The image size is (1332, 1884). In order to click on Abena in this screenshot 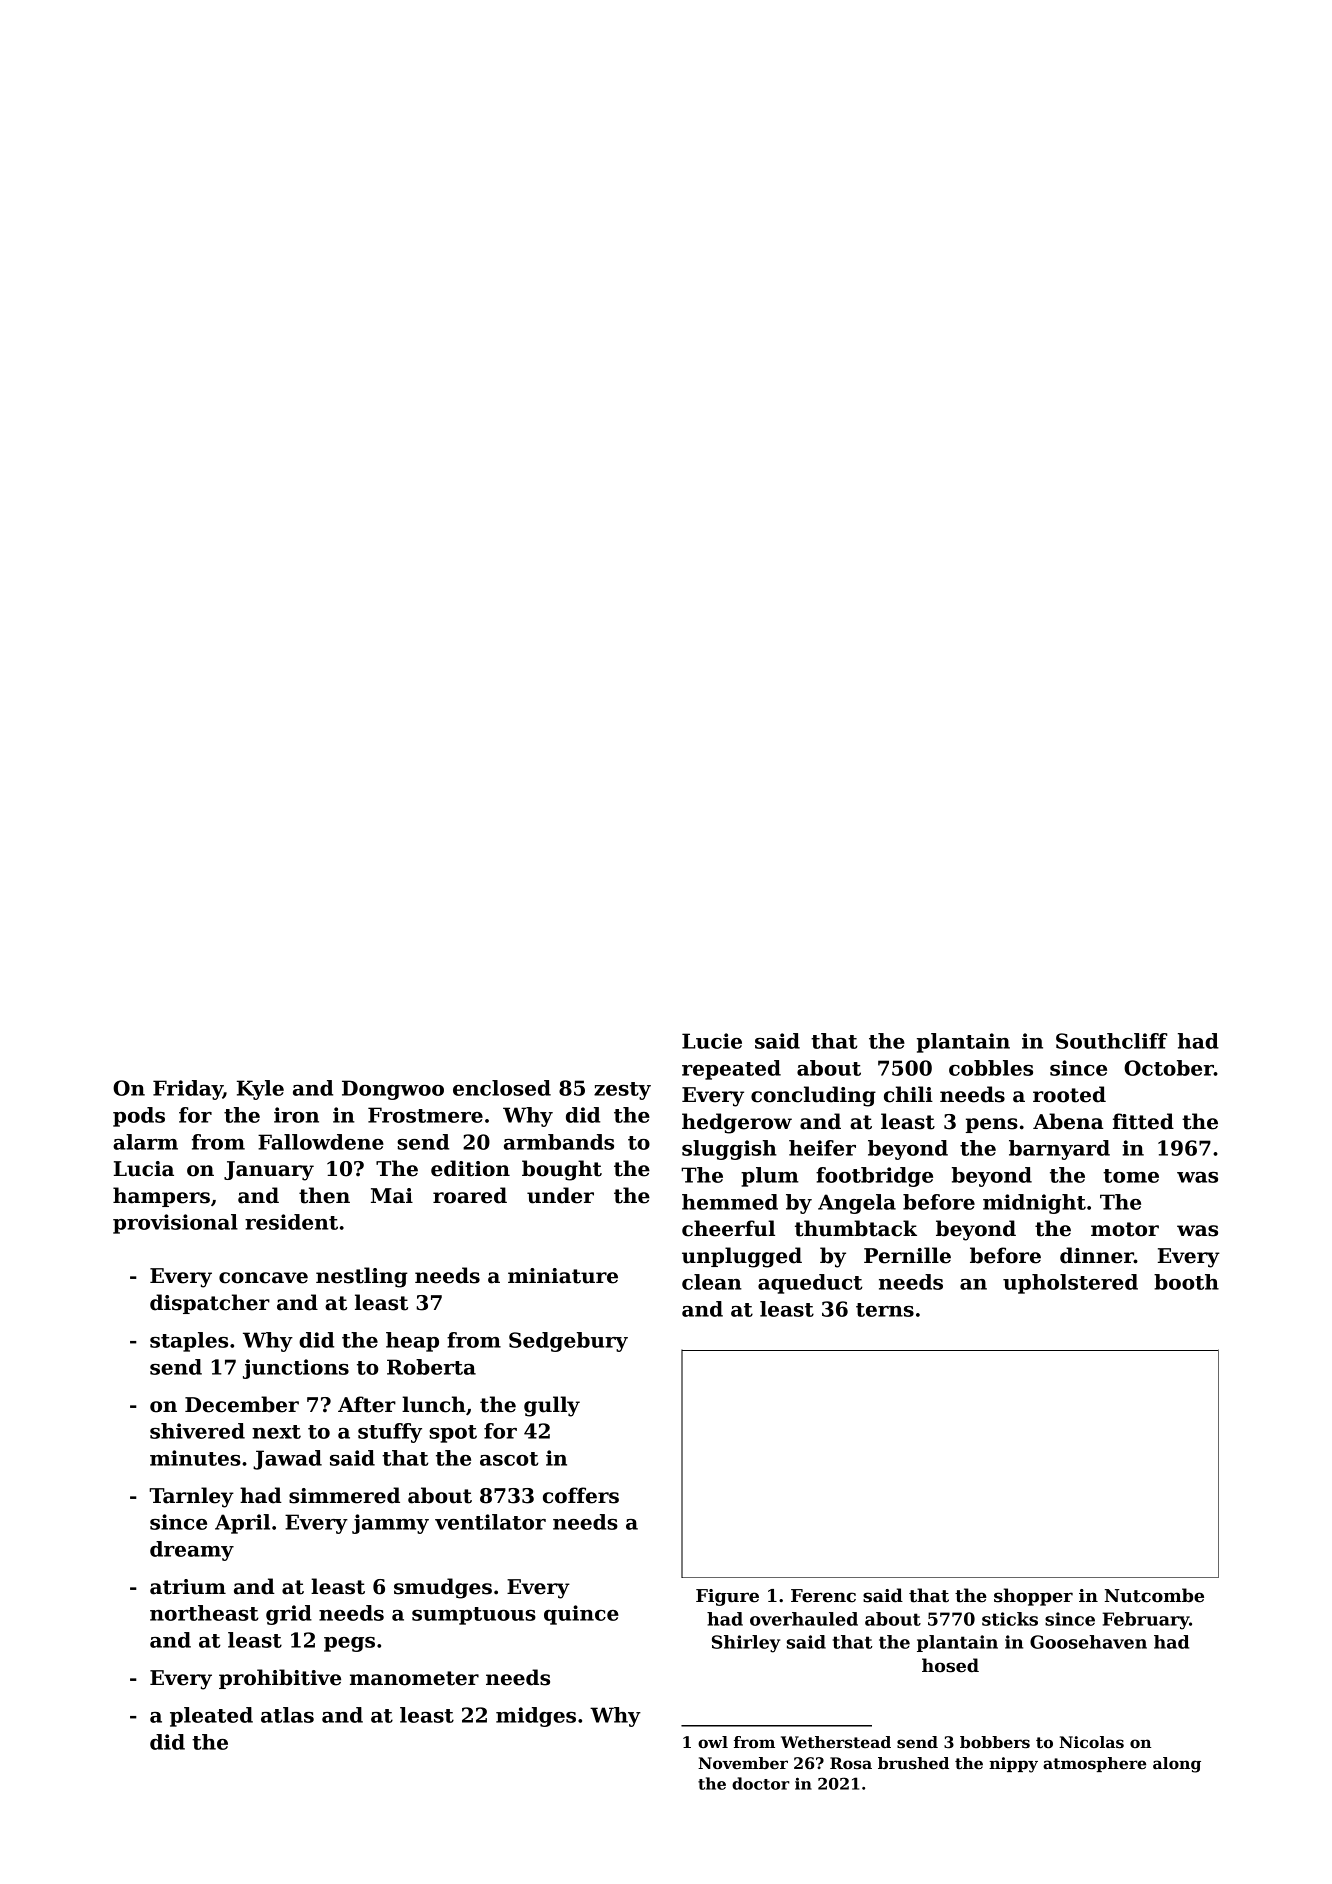, I will do `click(1068, 1121)`.
